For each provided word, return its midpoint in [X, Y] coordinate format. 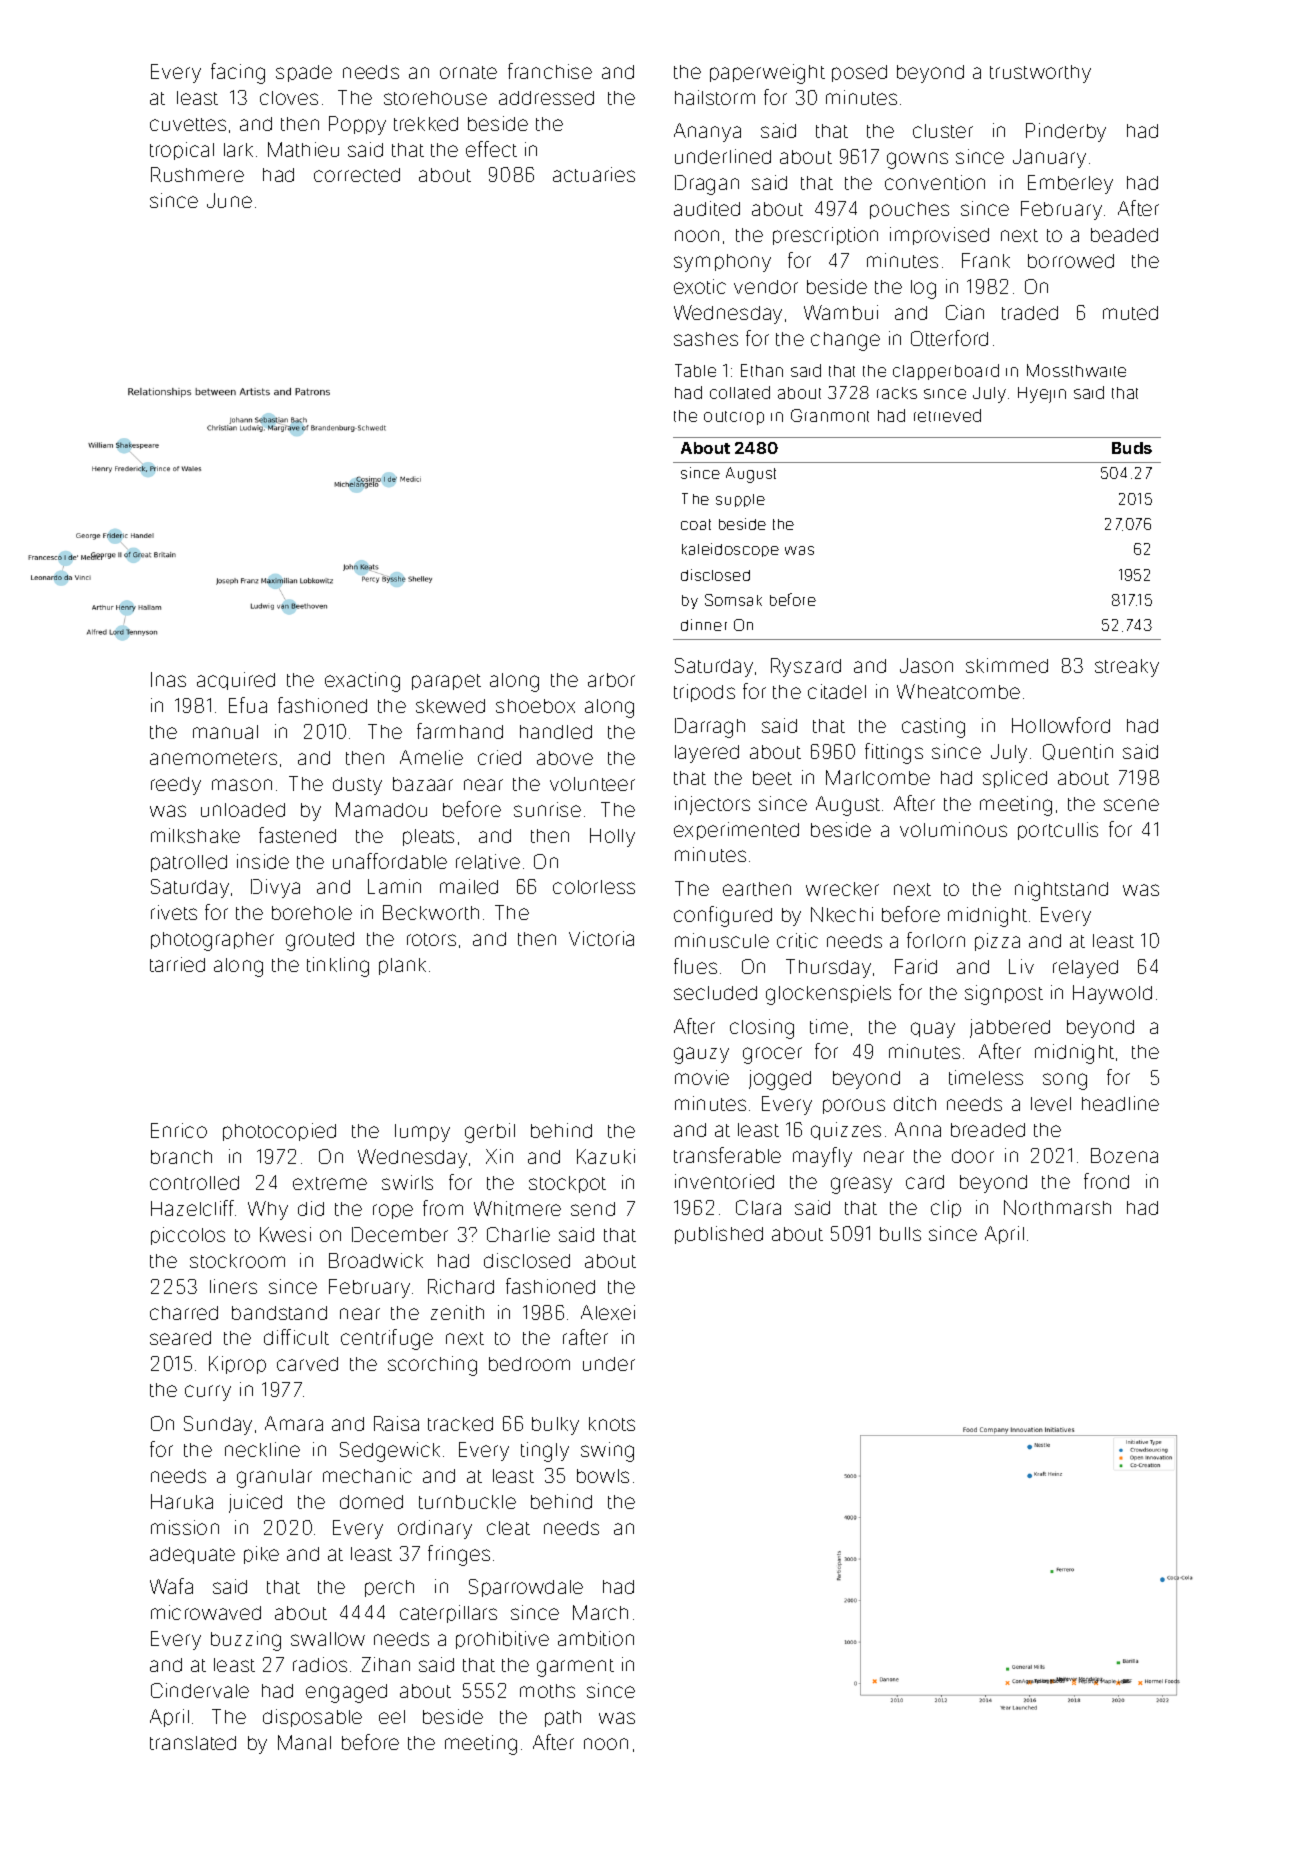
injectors [712, 805]
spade [304, 73]
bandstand [279, 1313]
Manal [304, 1742]
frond [1106, 1181]
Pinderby [1066, 132]
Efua [248, 705]
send [593, 1209]
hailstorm [715, 97]
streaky [1127, 668]
